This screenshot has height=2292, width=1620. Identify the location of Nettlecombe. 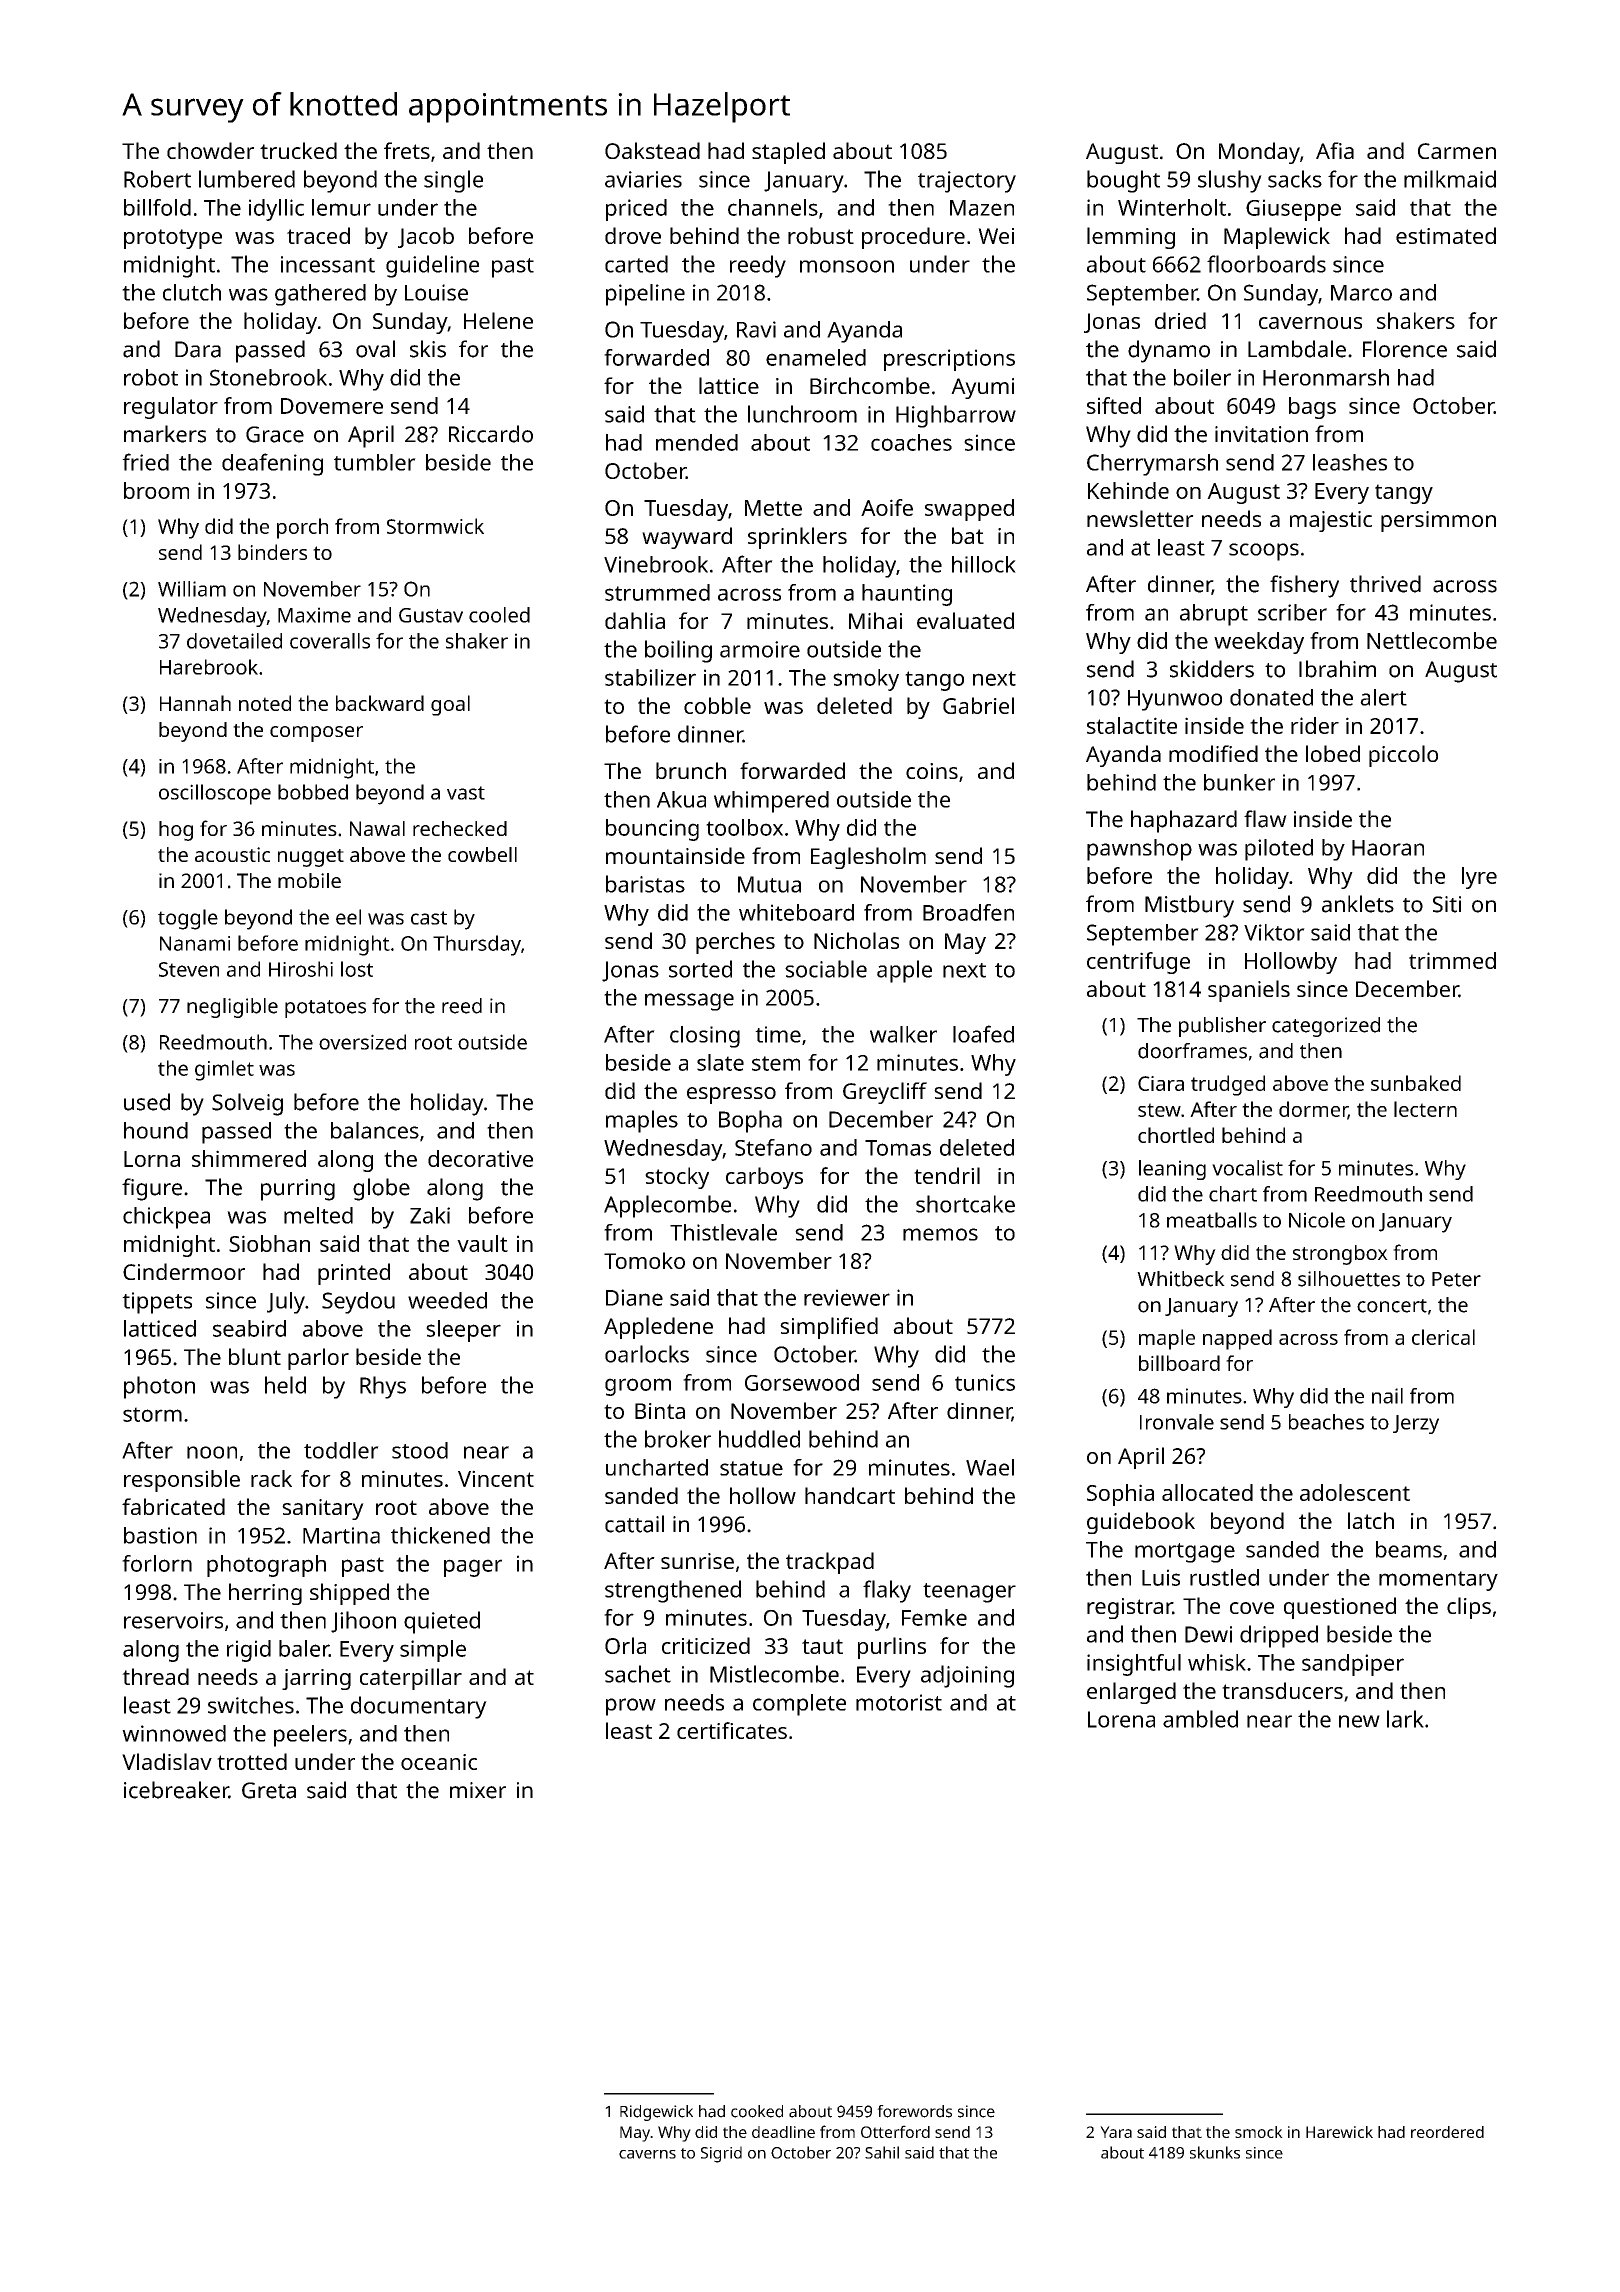
(1432, 640).
